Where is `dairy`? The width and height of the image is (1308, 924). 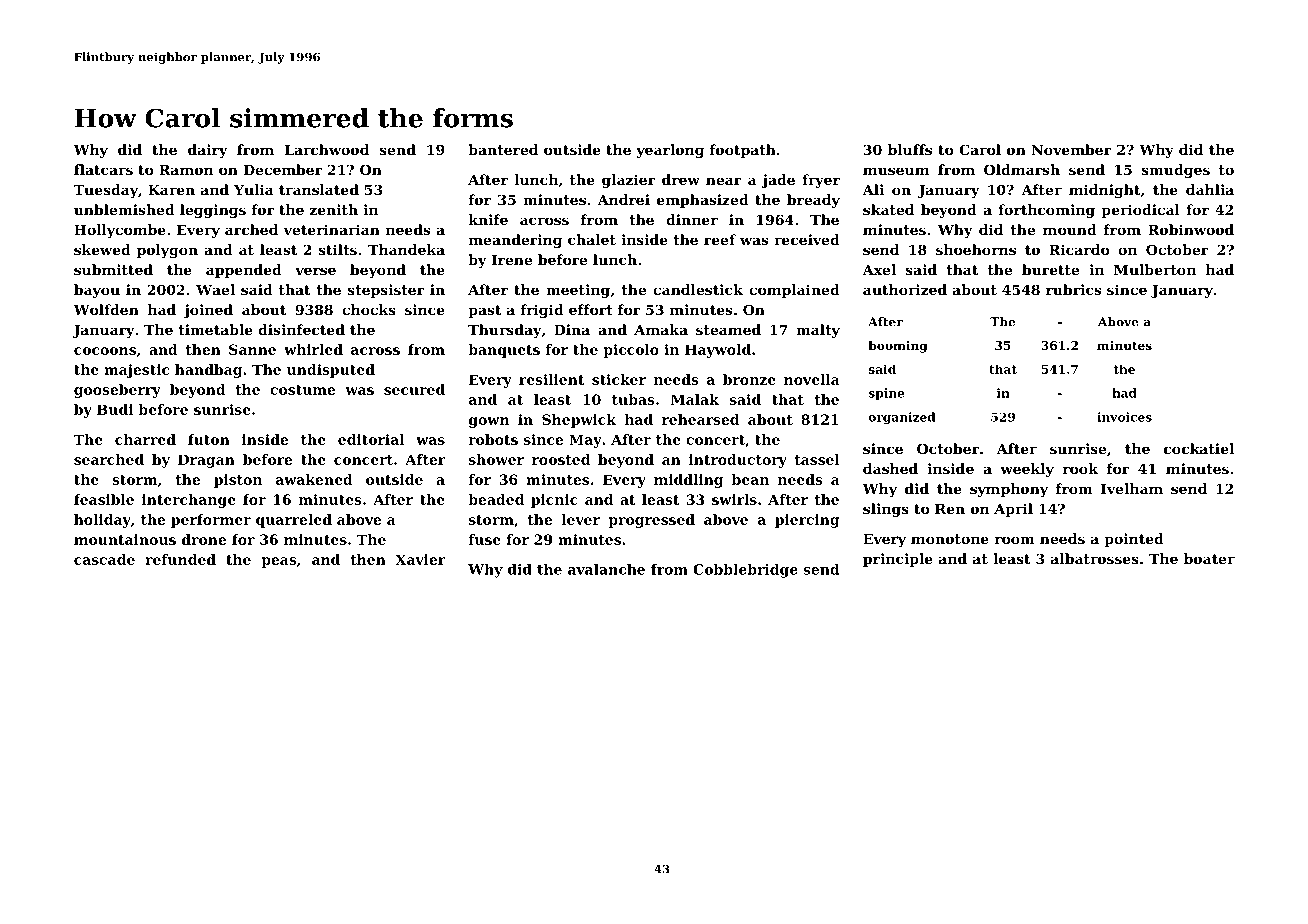
dairy is located at coordinates (208, 151).
